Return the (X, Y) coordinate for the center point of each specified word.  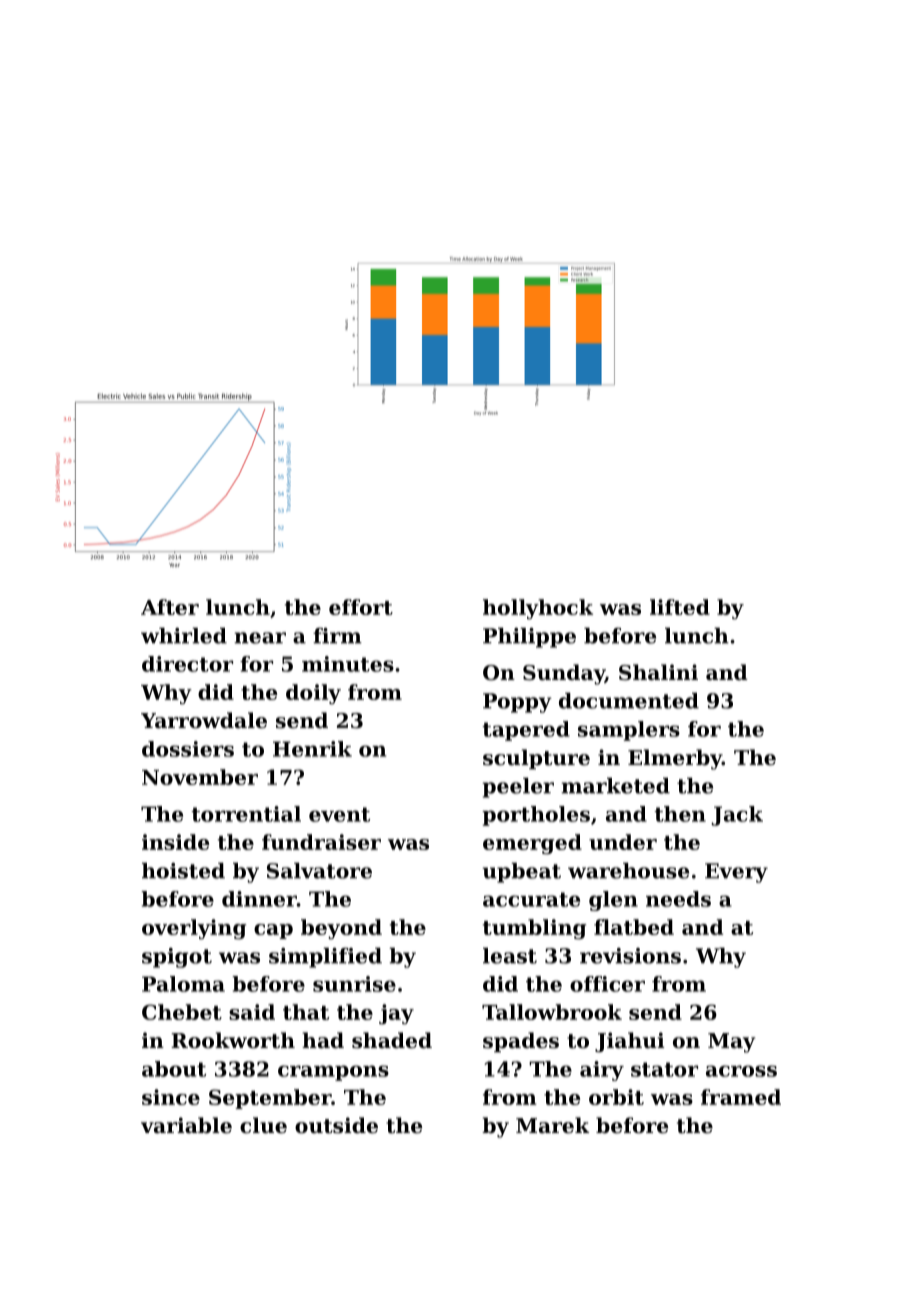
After (170, 607)
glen (613, 901)
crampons (333, 1073)
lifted (680, 607)
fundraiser (321, 842)
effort (361, 607)
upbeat (522, 873)
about (174, 1069)
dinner (259, 899)
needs (678, 899)
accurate (531, 899)
